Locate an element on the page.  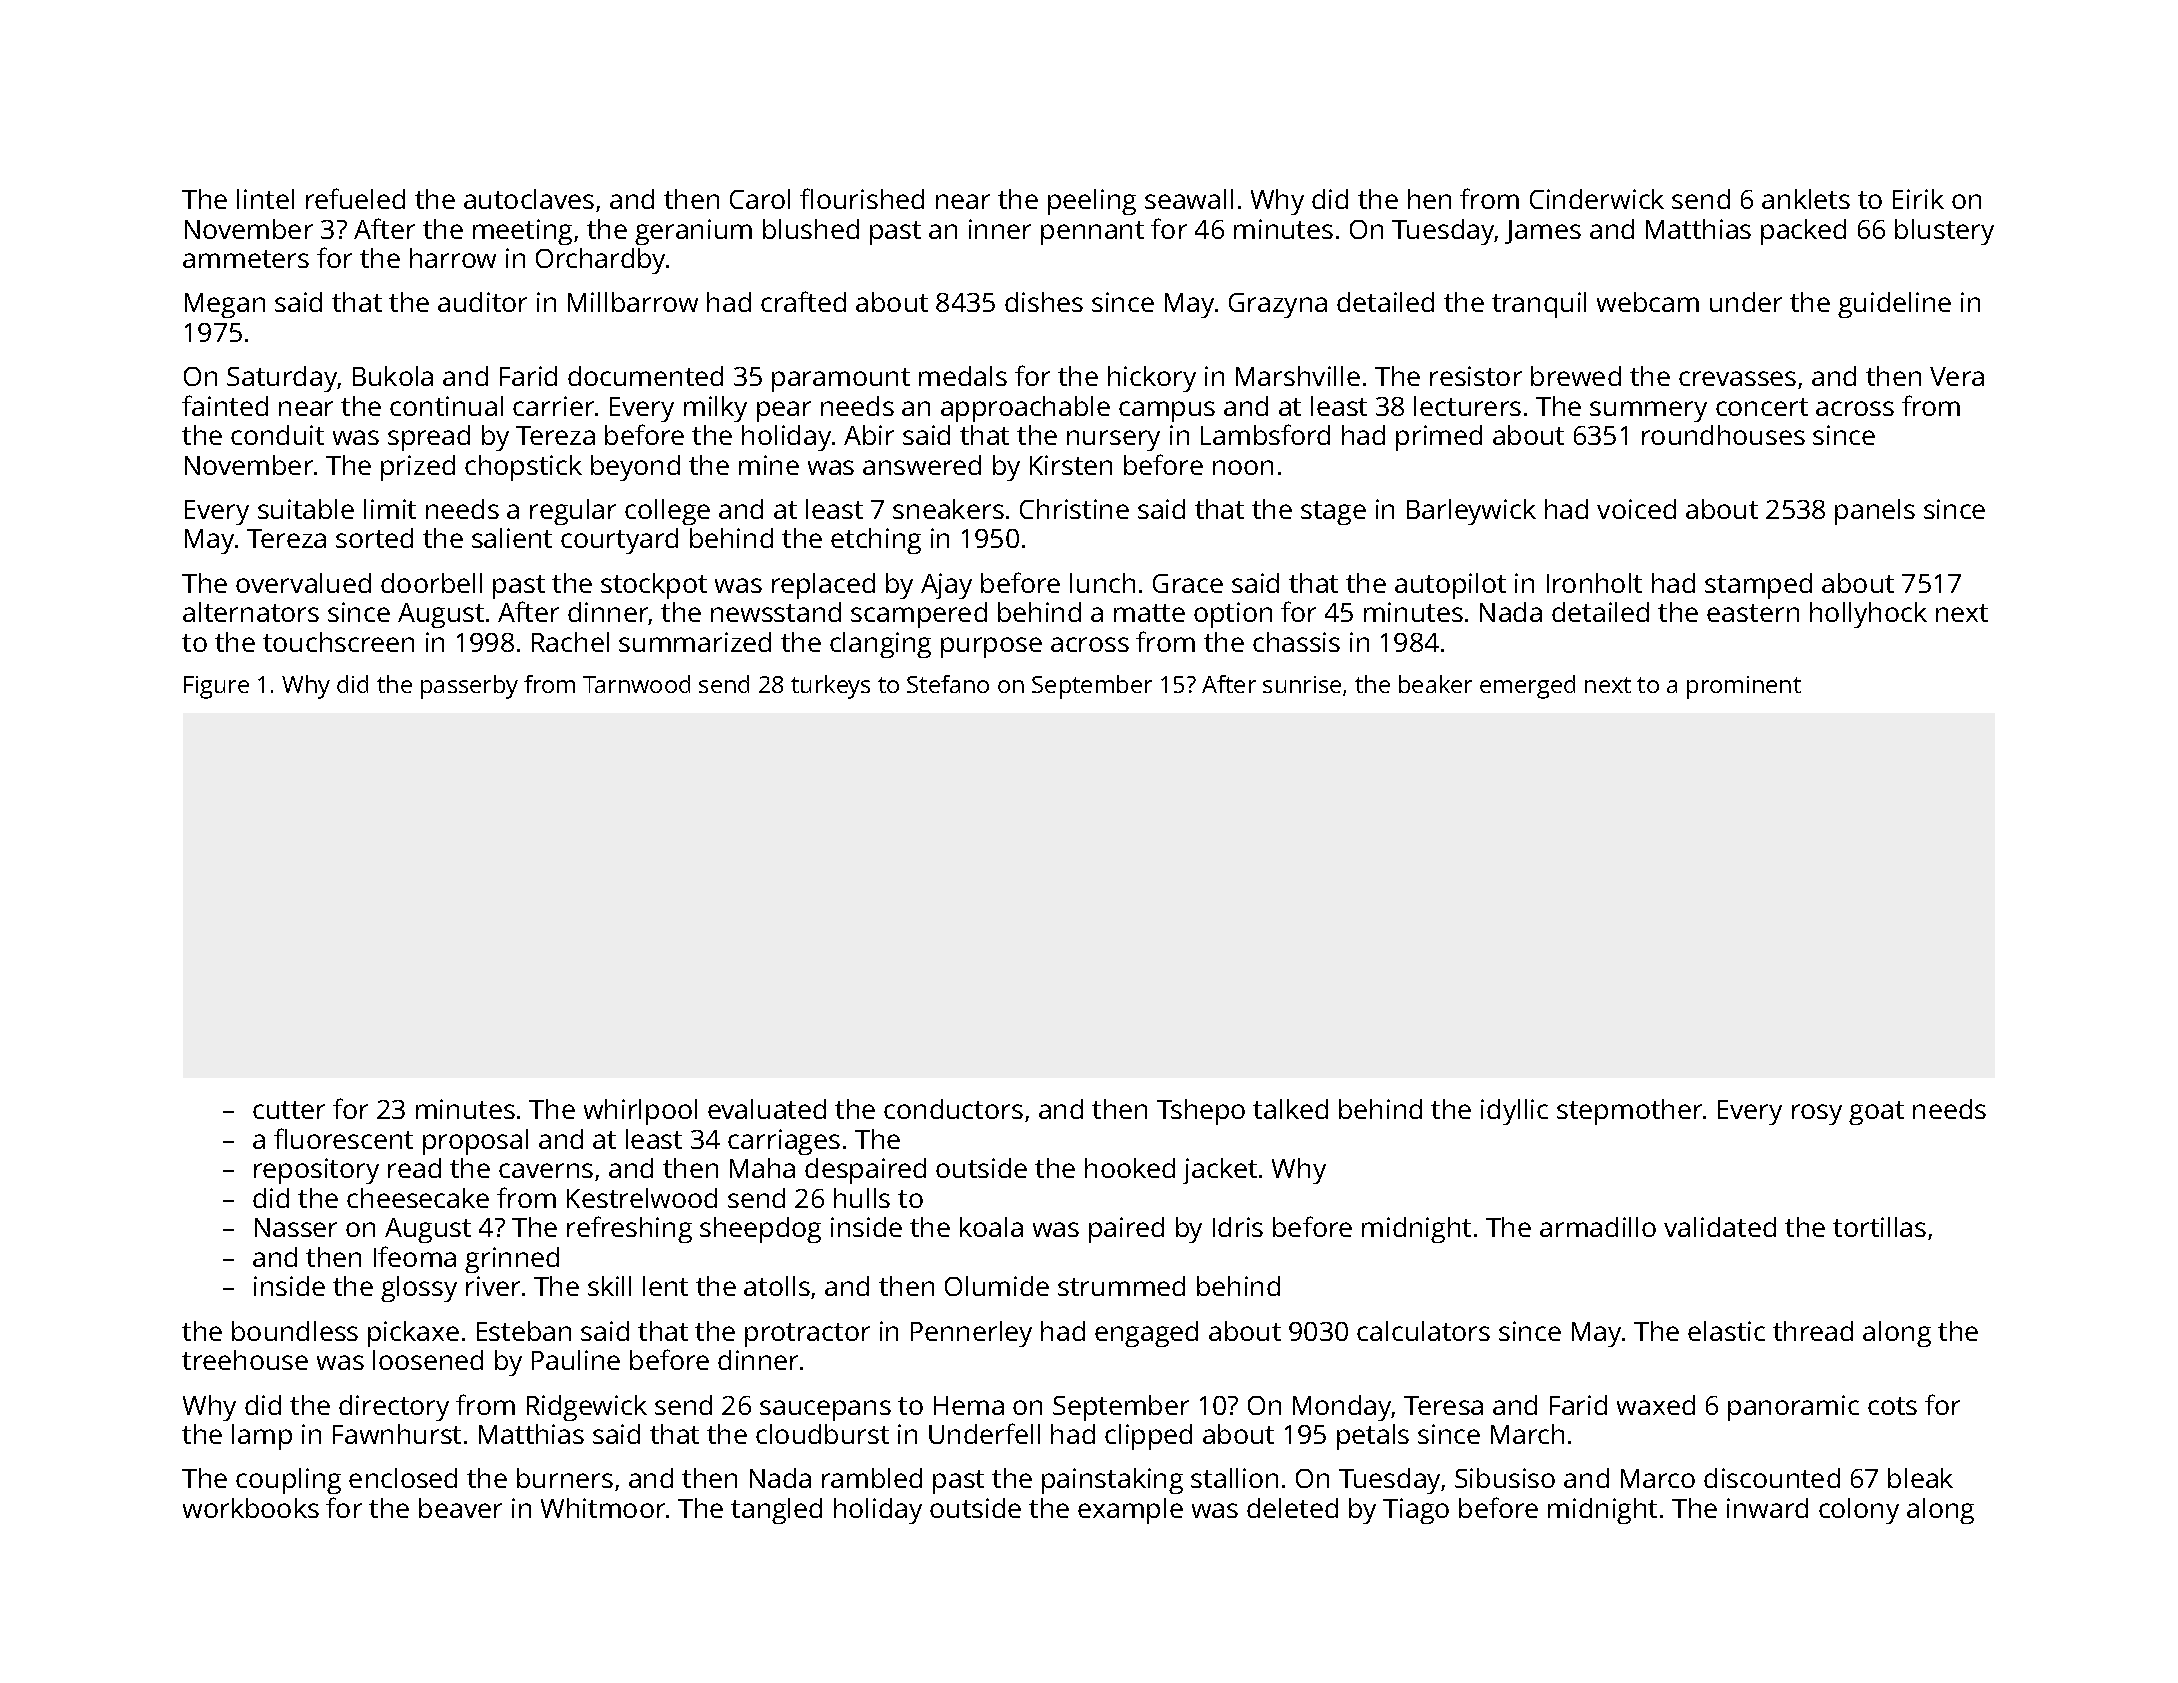
auditor is located at coordinates (482, 302).
